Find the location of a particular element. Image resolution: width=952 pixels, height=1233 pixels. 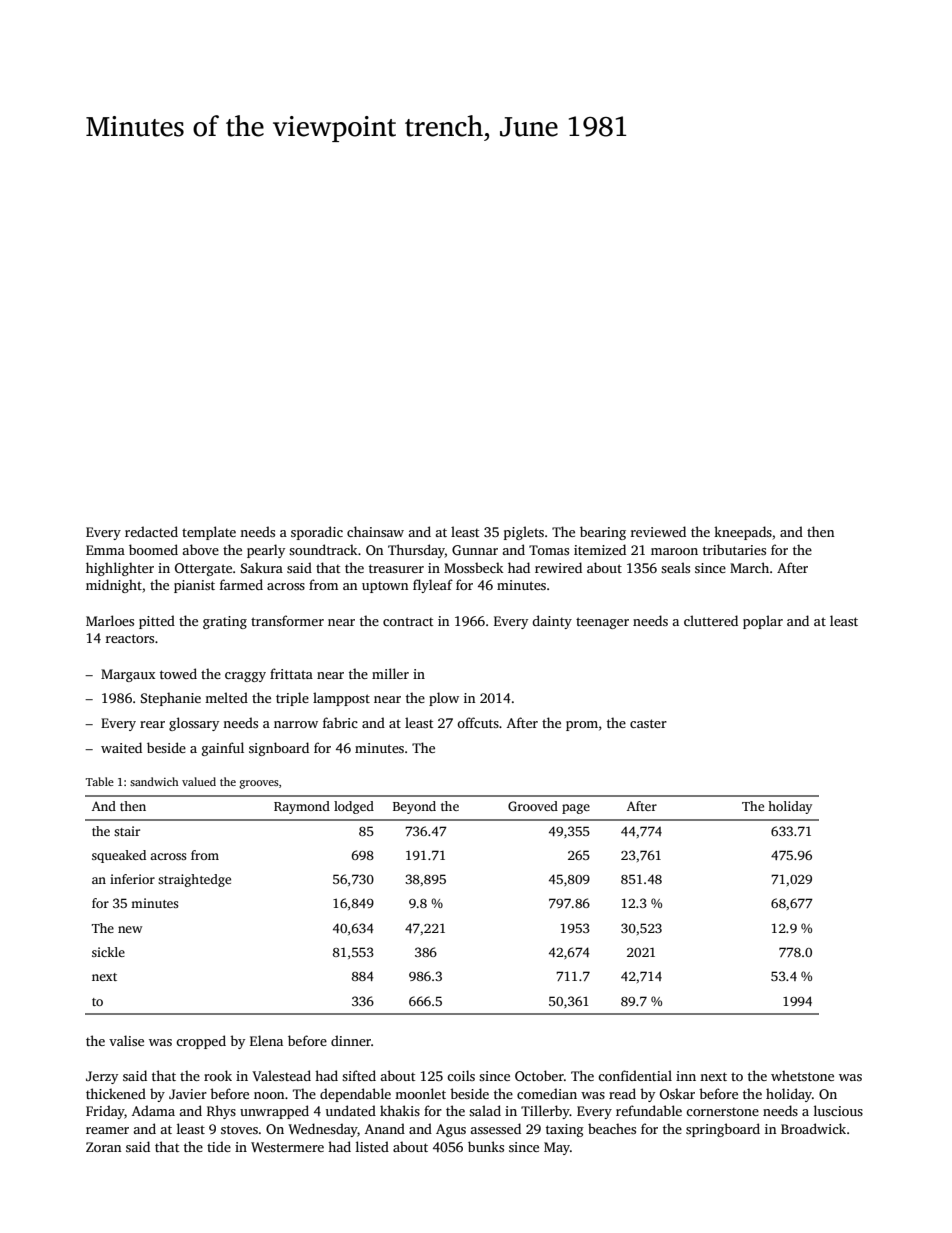

new is located at coordinates (130, 929).
